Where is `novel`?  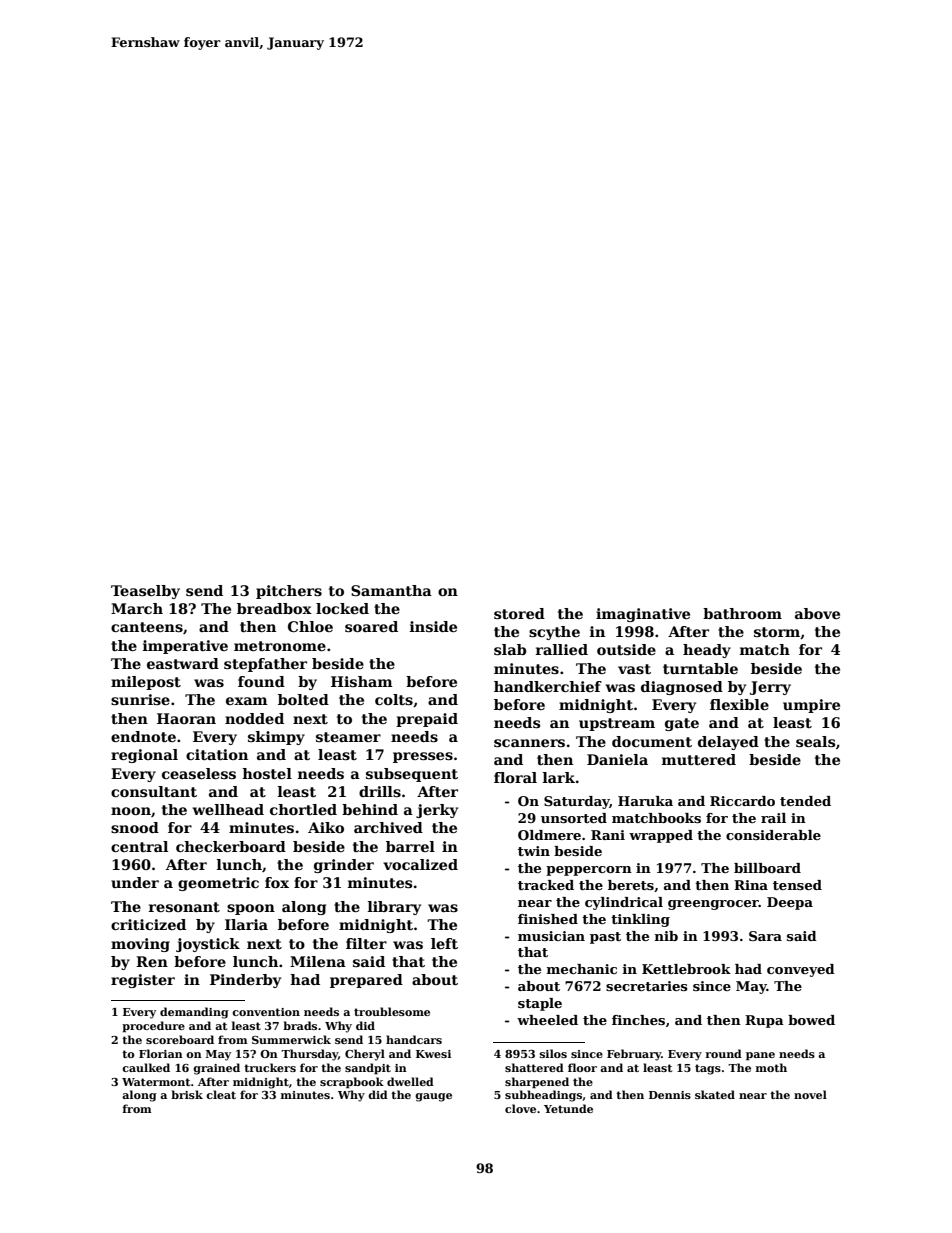 novel is located at coordinates (810, 1094).
